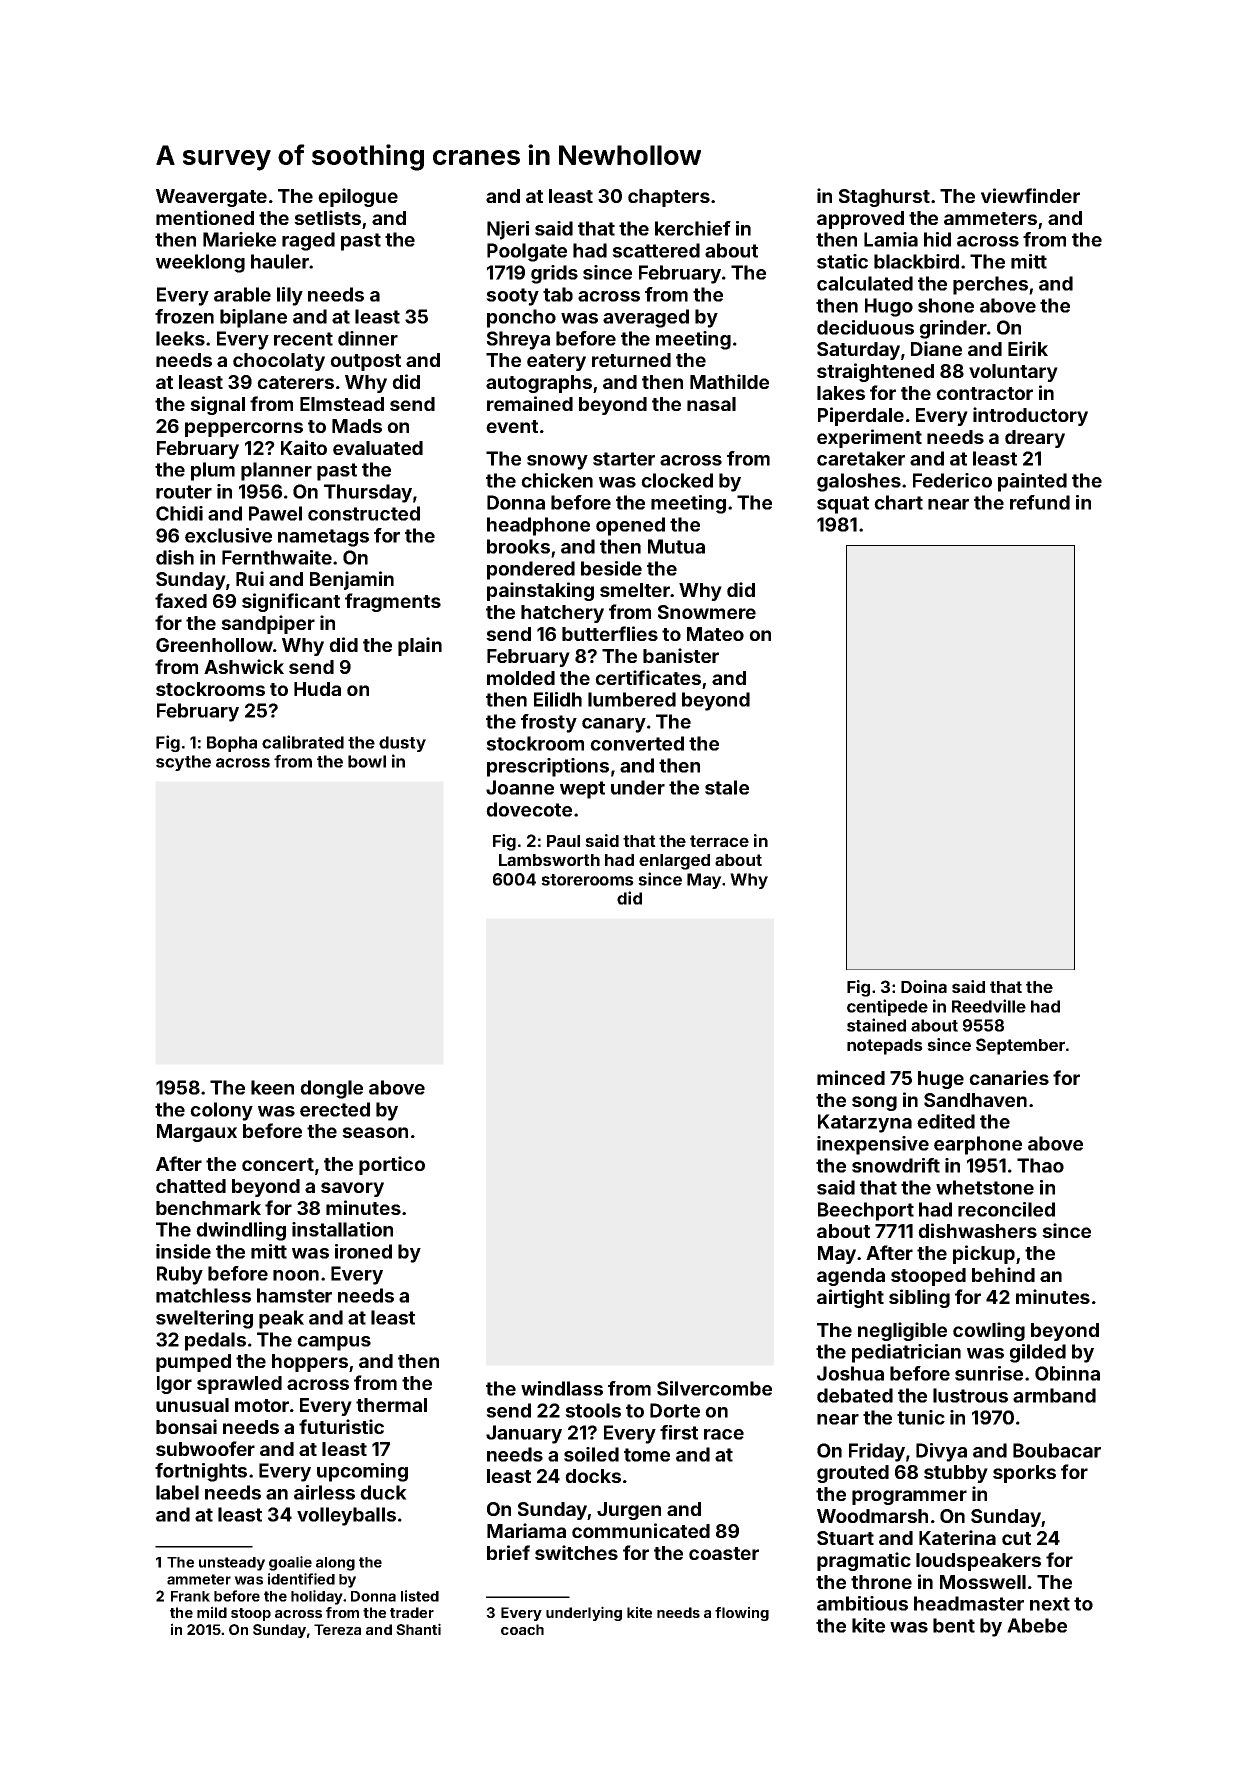 The height and width of the page is (1782, 1260). Describe the element at coordinates (508, 230) in the page. I see `Njeri` at that location.
